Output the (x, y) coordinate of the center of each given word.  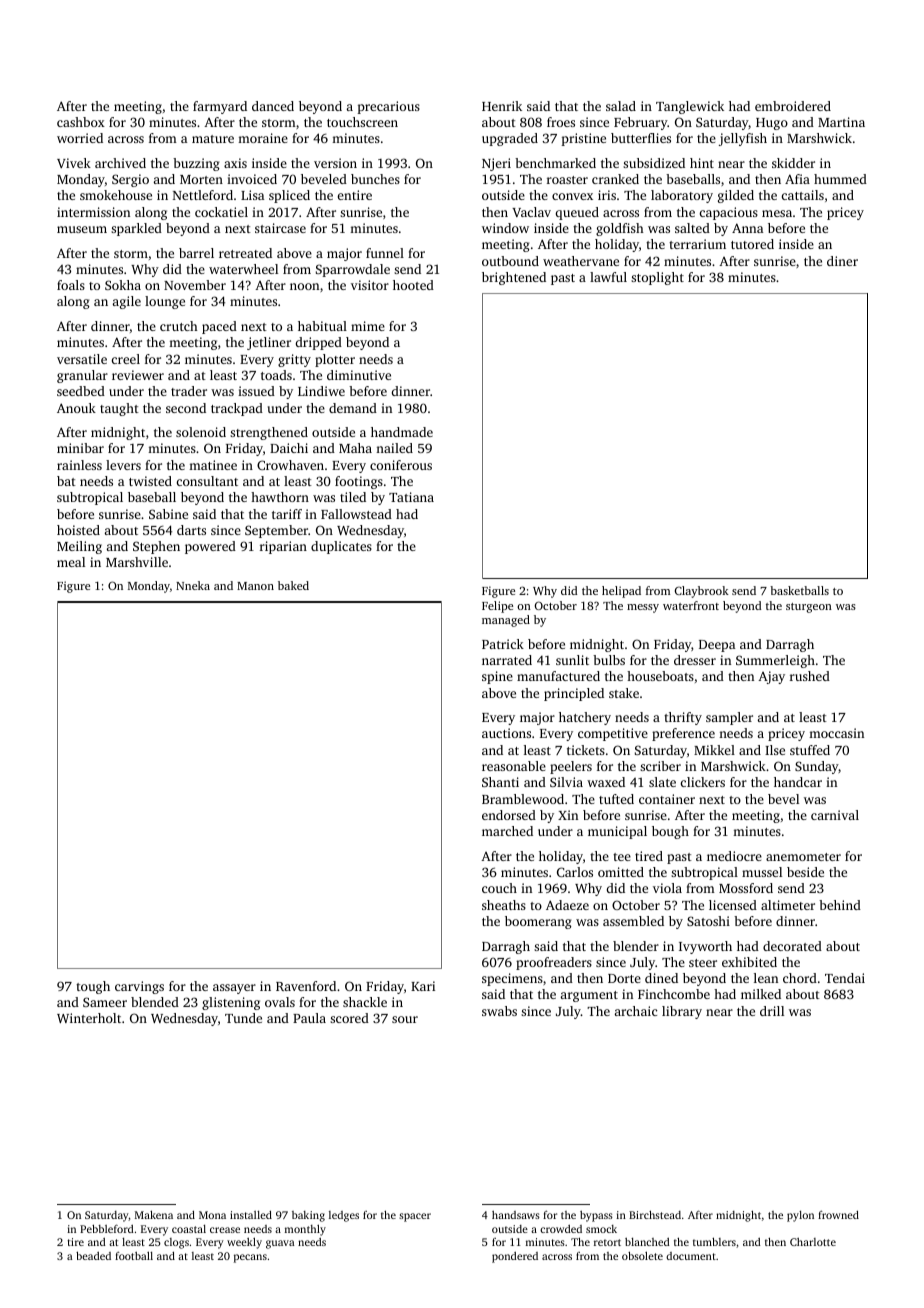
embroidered (793, 106)
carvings (139, 987)
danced (273, 106)
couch (499, 888)
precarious (388, 107)
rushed (810, 676)
